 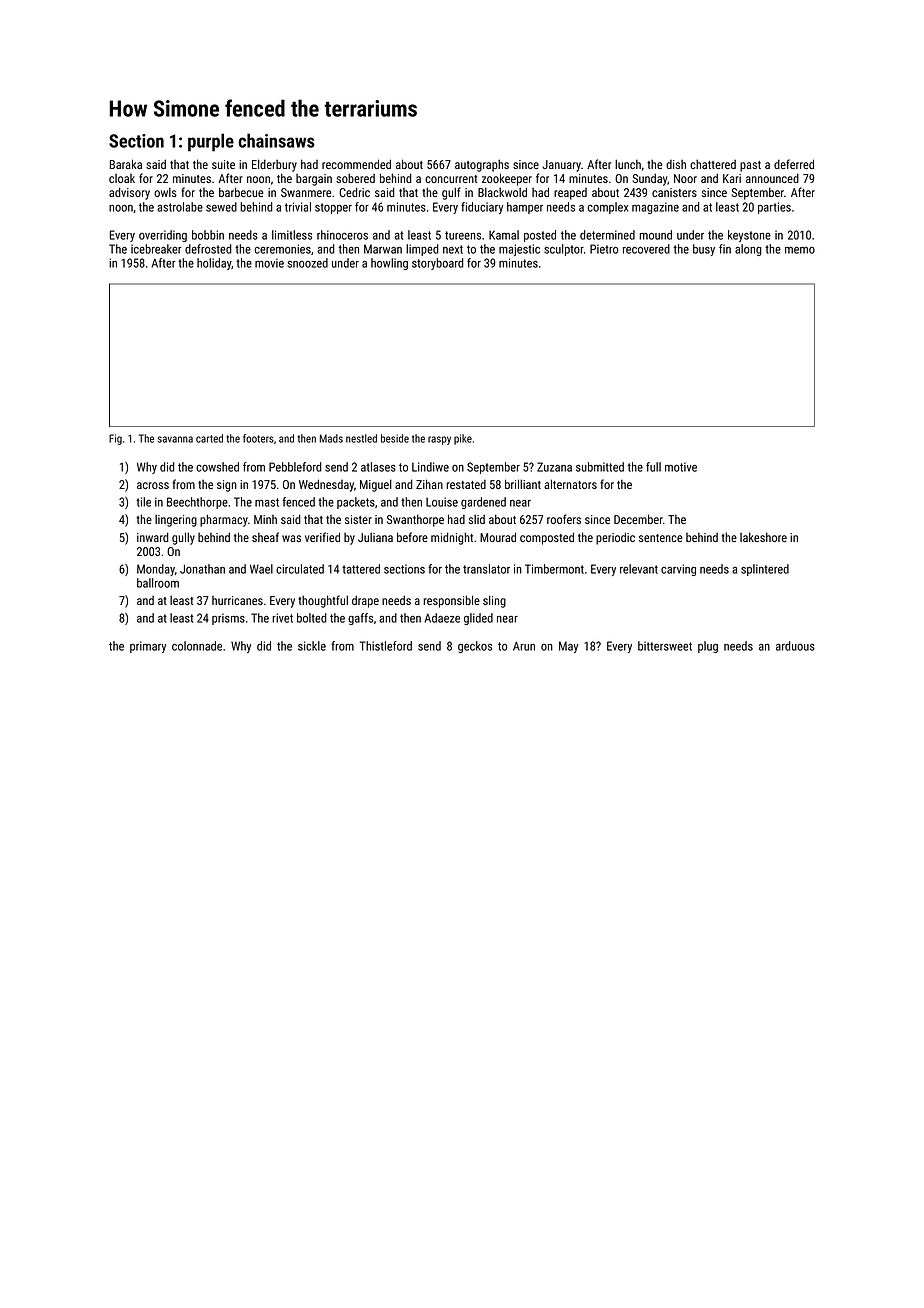 What do you see at coordinates (681, 467) in the page?
I see `motive` at bounding box center [681, 467].
